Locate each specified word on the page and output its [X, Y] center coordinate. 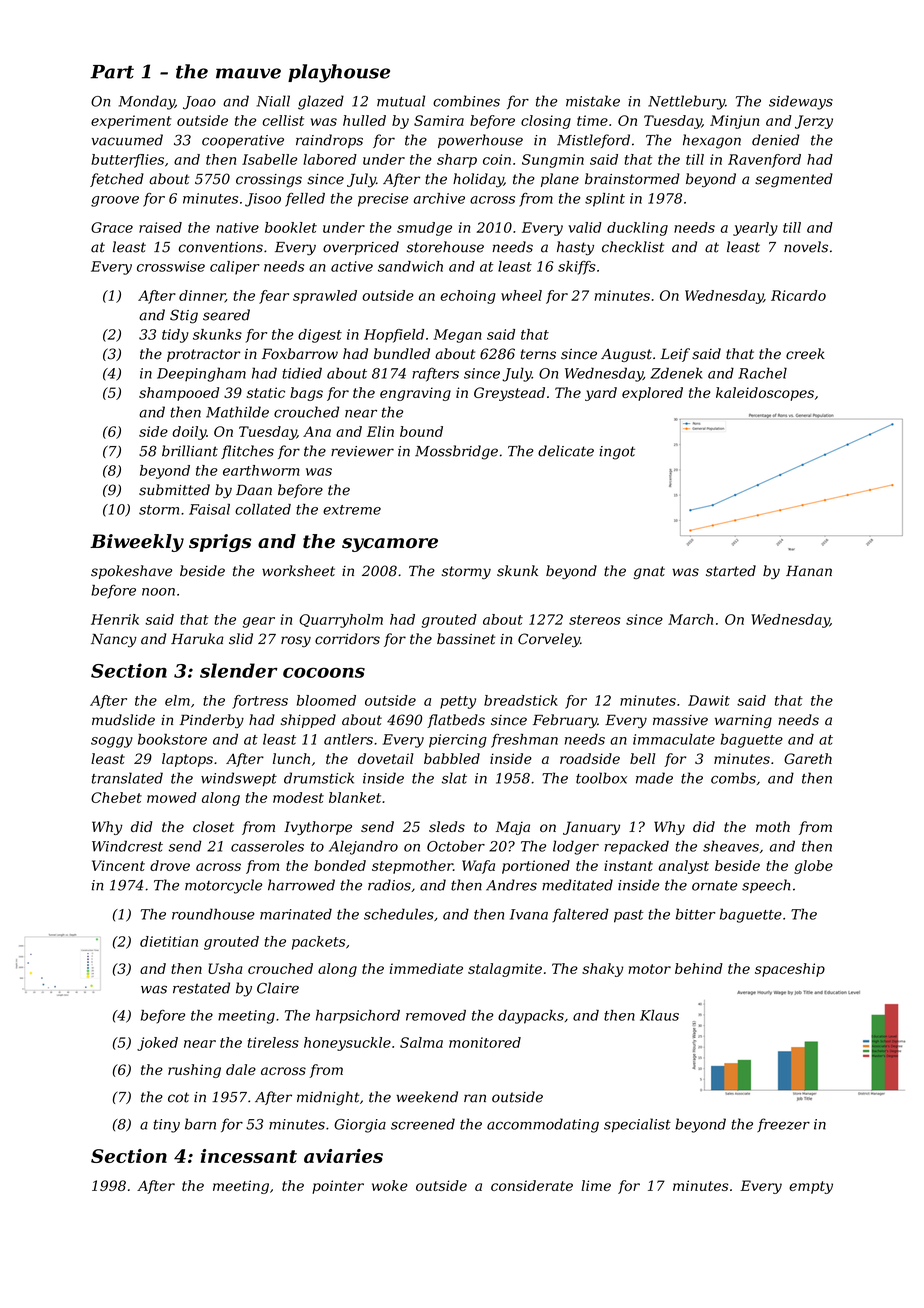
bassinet [466, 639]
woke [390, 1185]
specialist [637, 1125]
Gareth [808, 758]
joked [157, 1044]
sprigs [220, 543]
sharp [457, 161]
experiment [131, 122]
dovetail [385, 758]
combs [733, 778]
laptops [187, 760]
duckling [637, 229]
